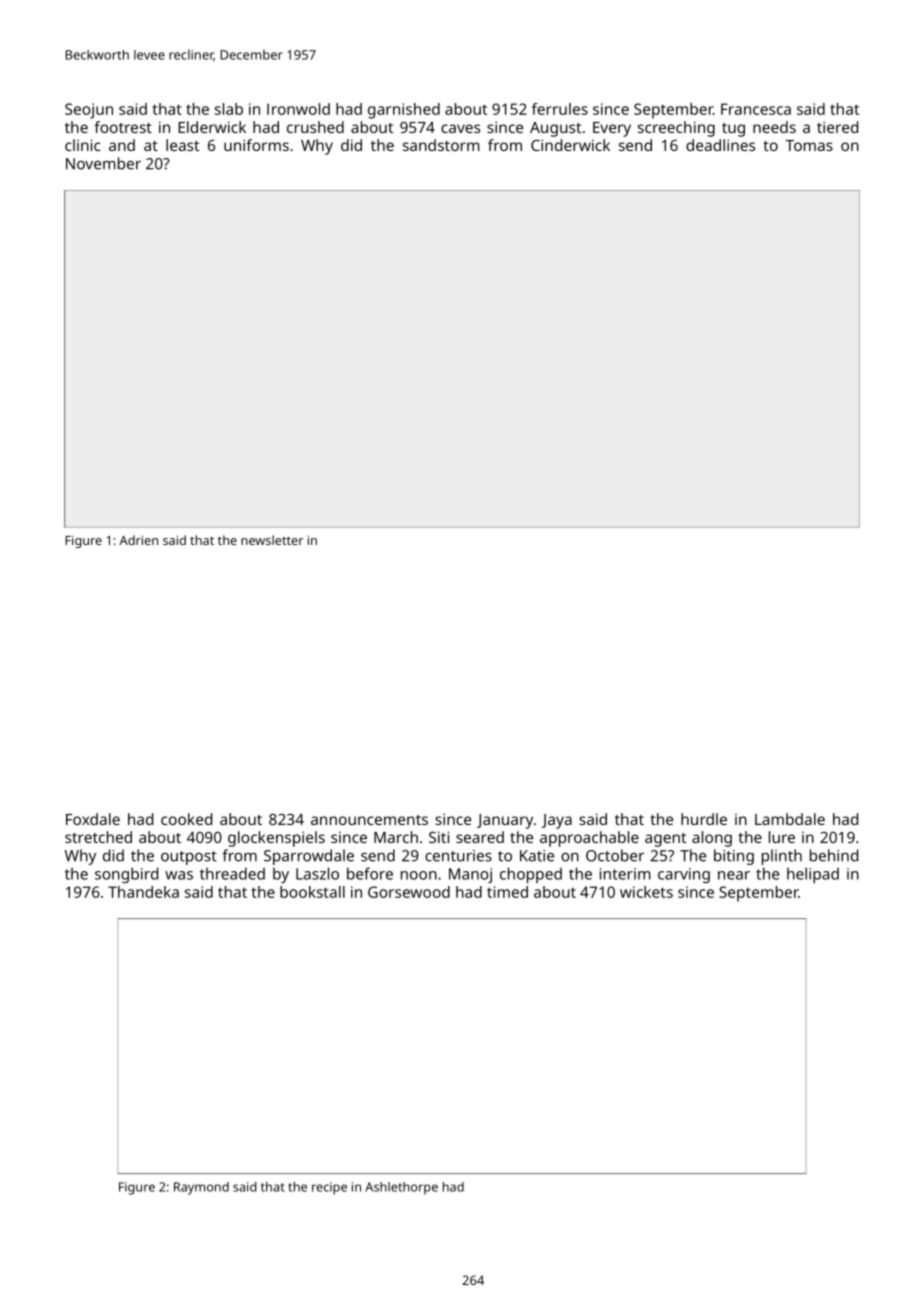 This image has width=924, height=1308. What do you see at coordinates (272, 540) in the image?
I see `newsletter` at bounding box center [272, 540].
